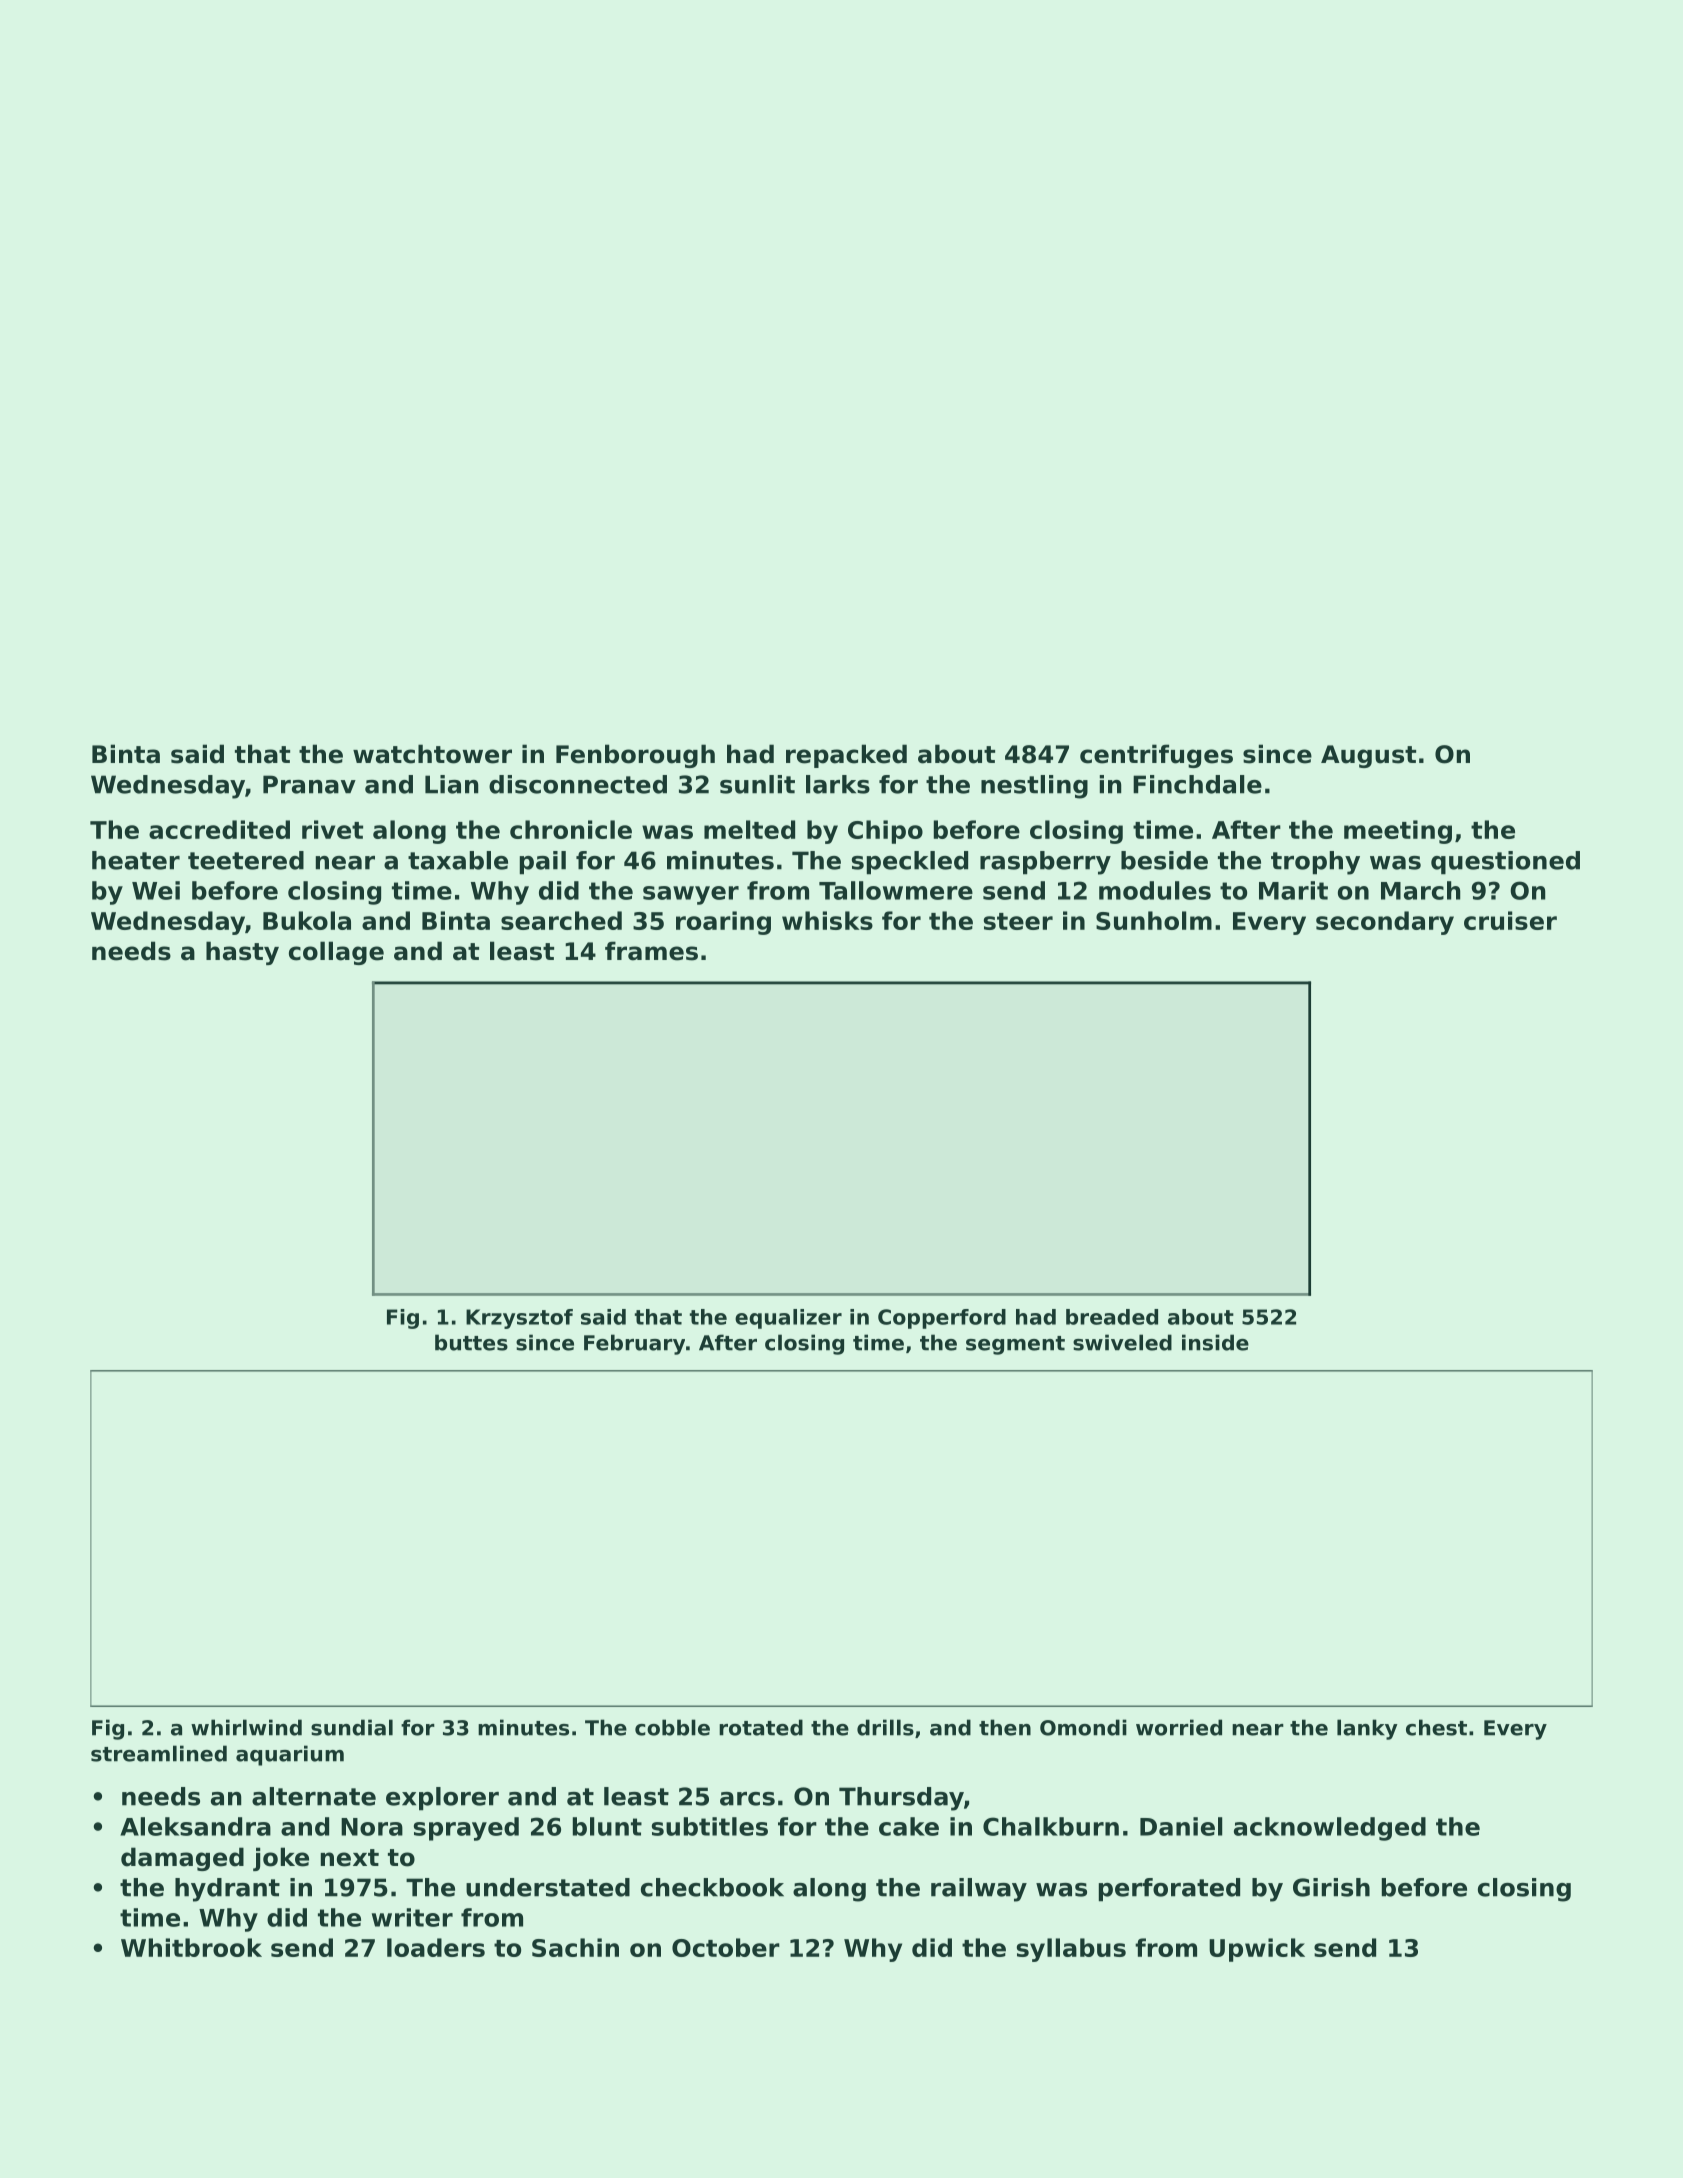 The width and height of the document is (1683, 2178). Describe the element at coordinates (1018, 921) in the document. I see `steer` at that location.
